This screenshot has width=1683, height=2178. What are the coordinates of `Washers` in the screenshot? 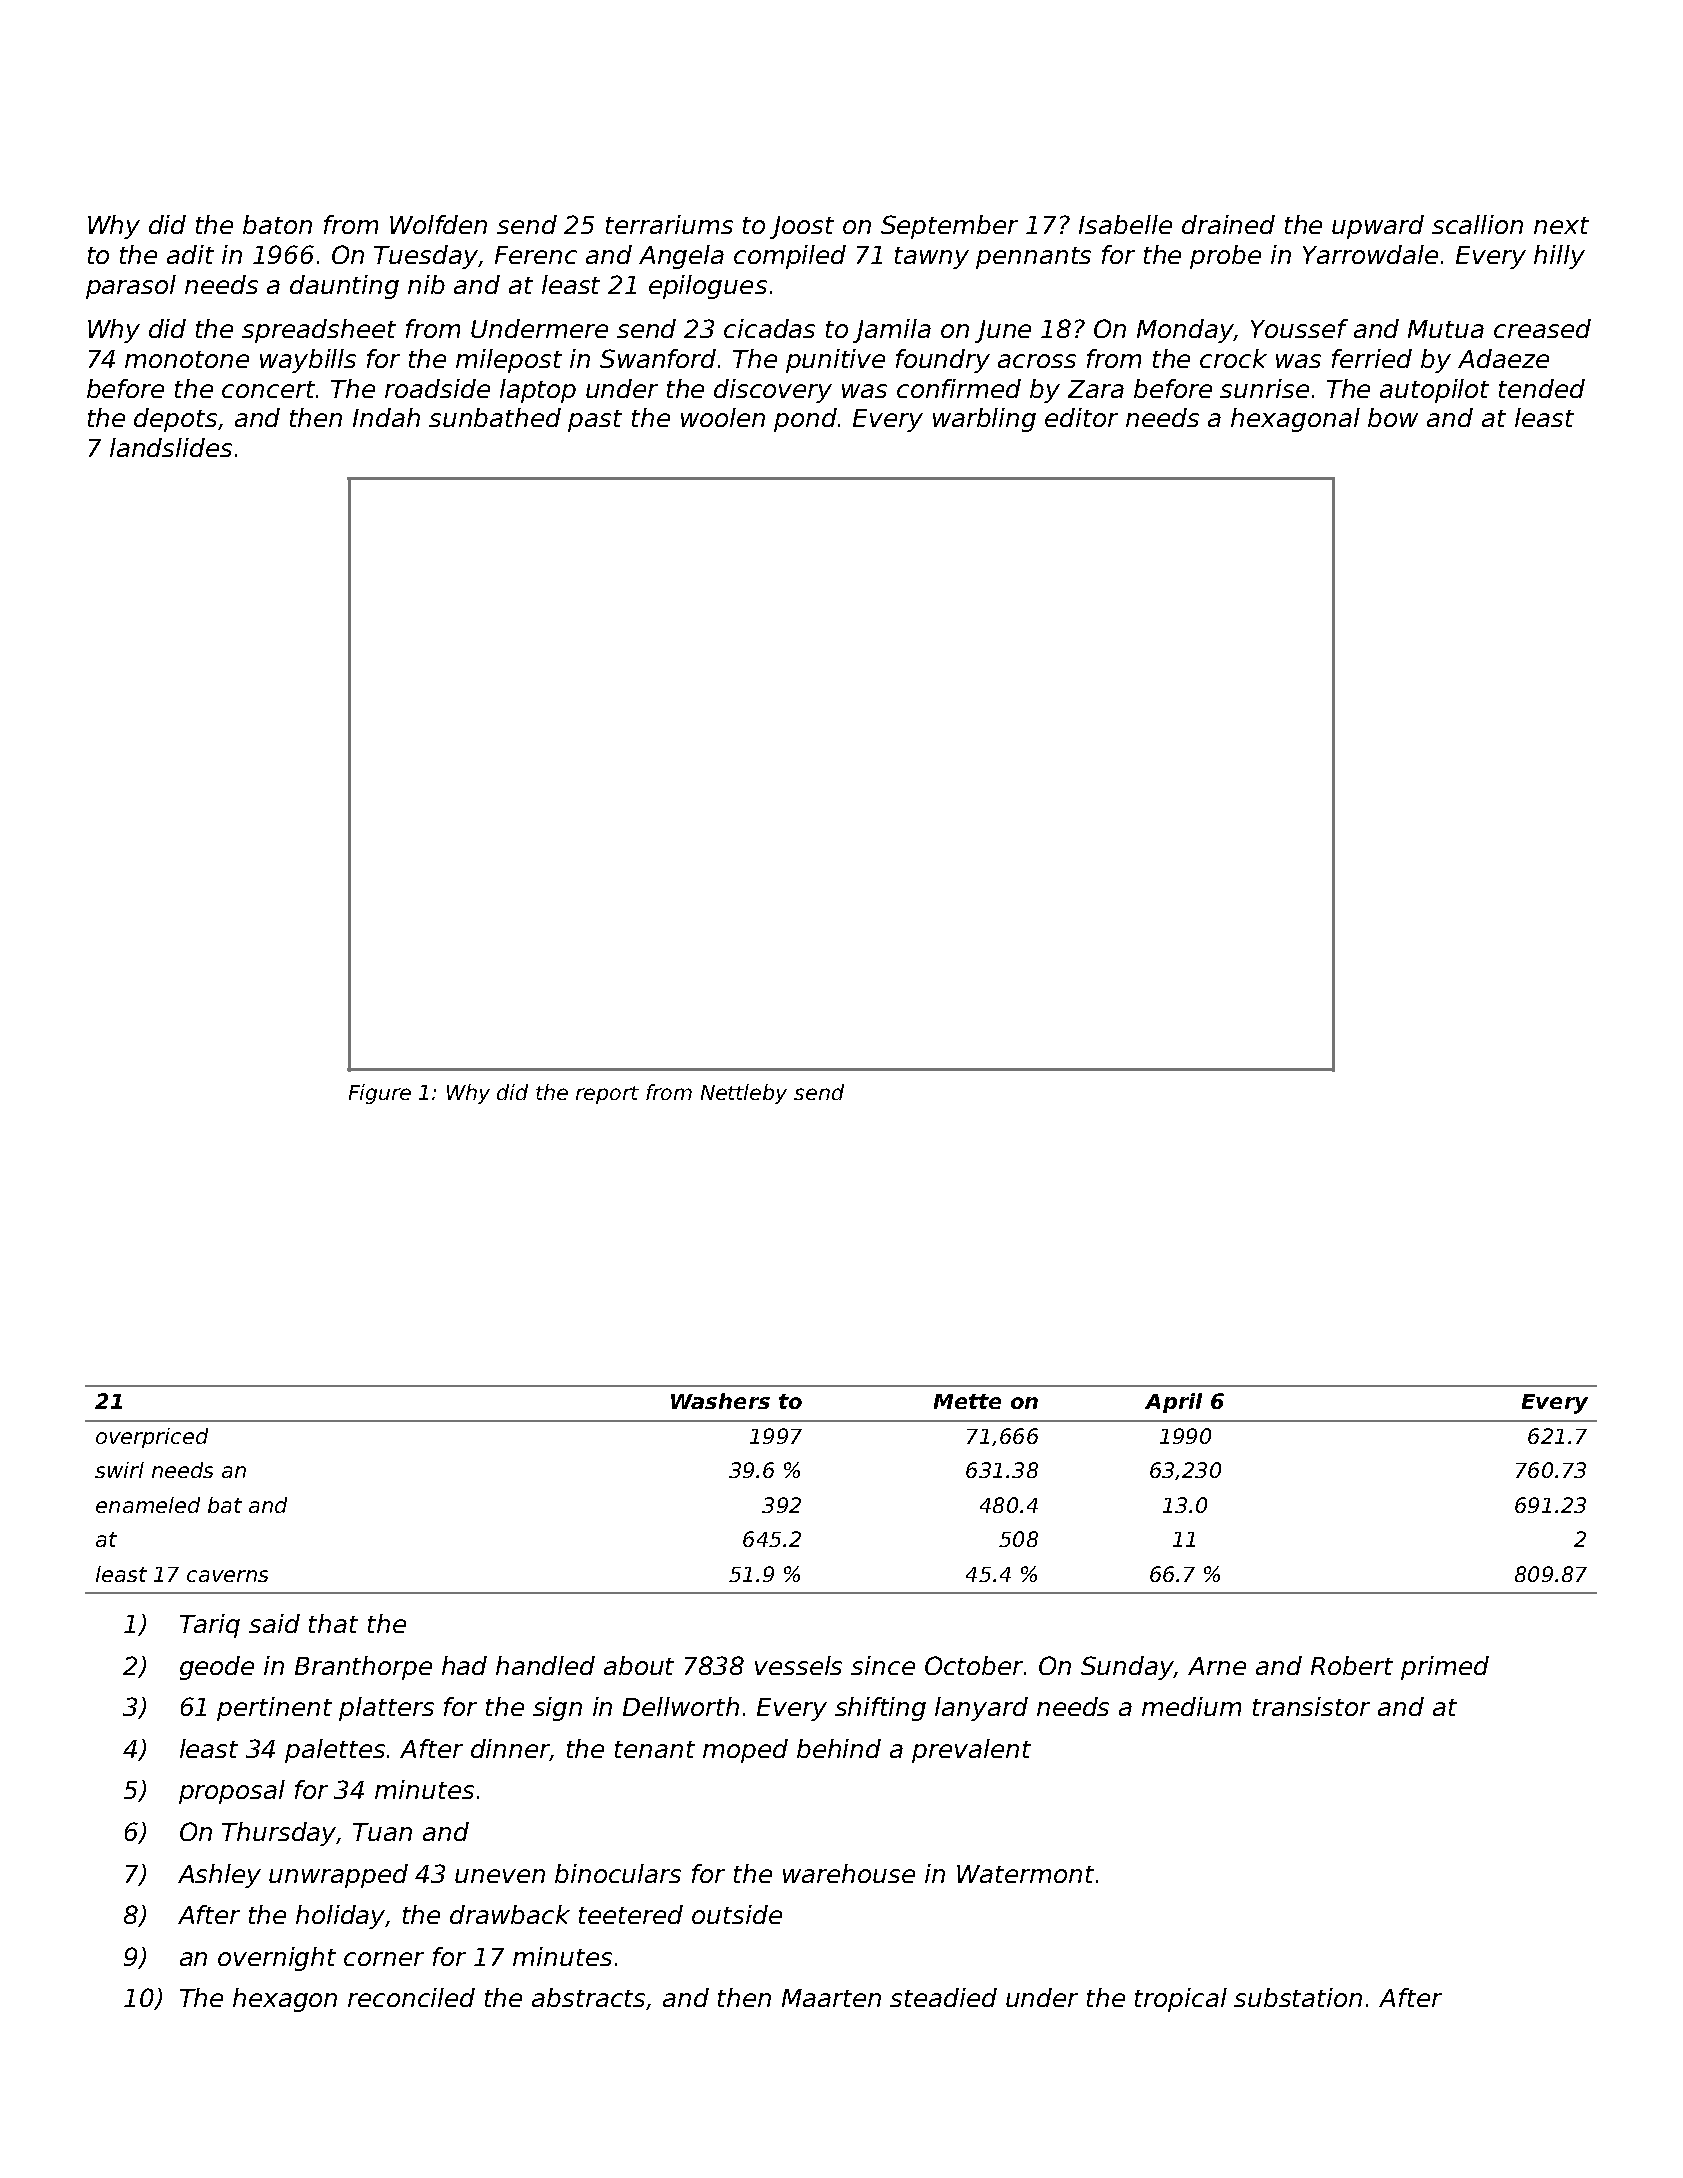 It's located at (720, 1401).
